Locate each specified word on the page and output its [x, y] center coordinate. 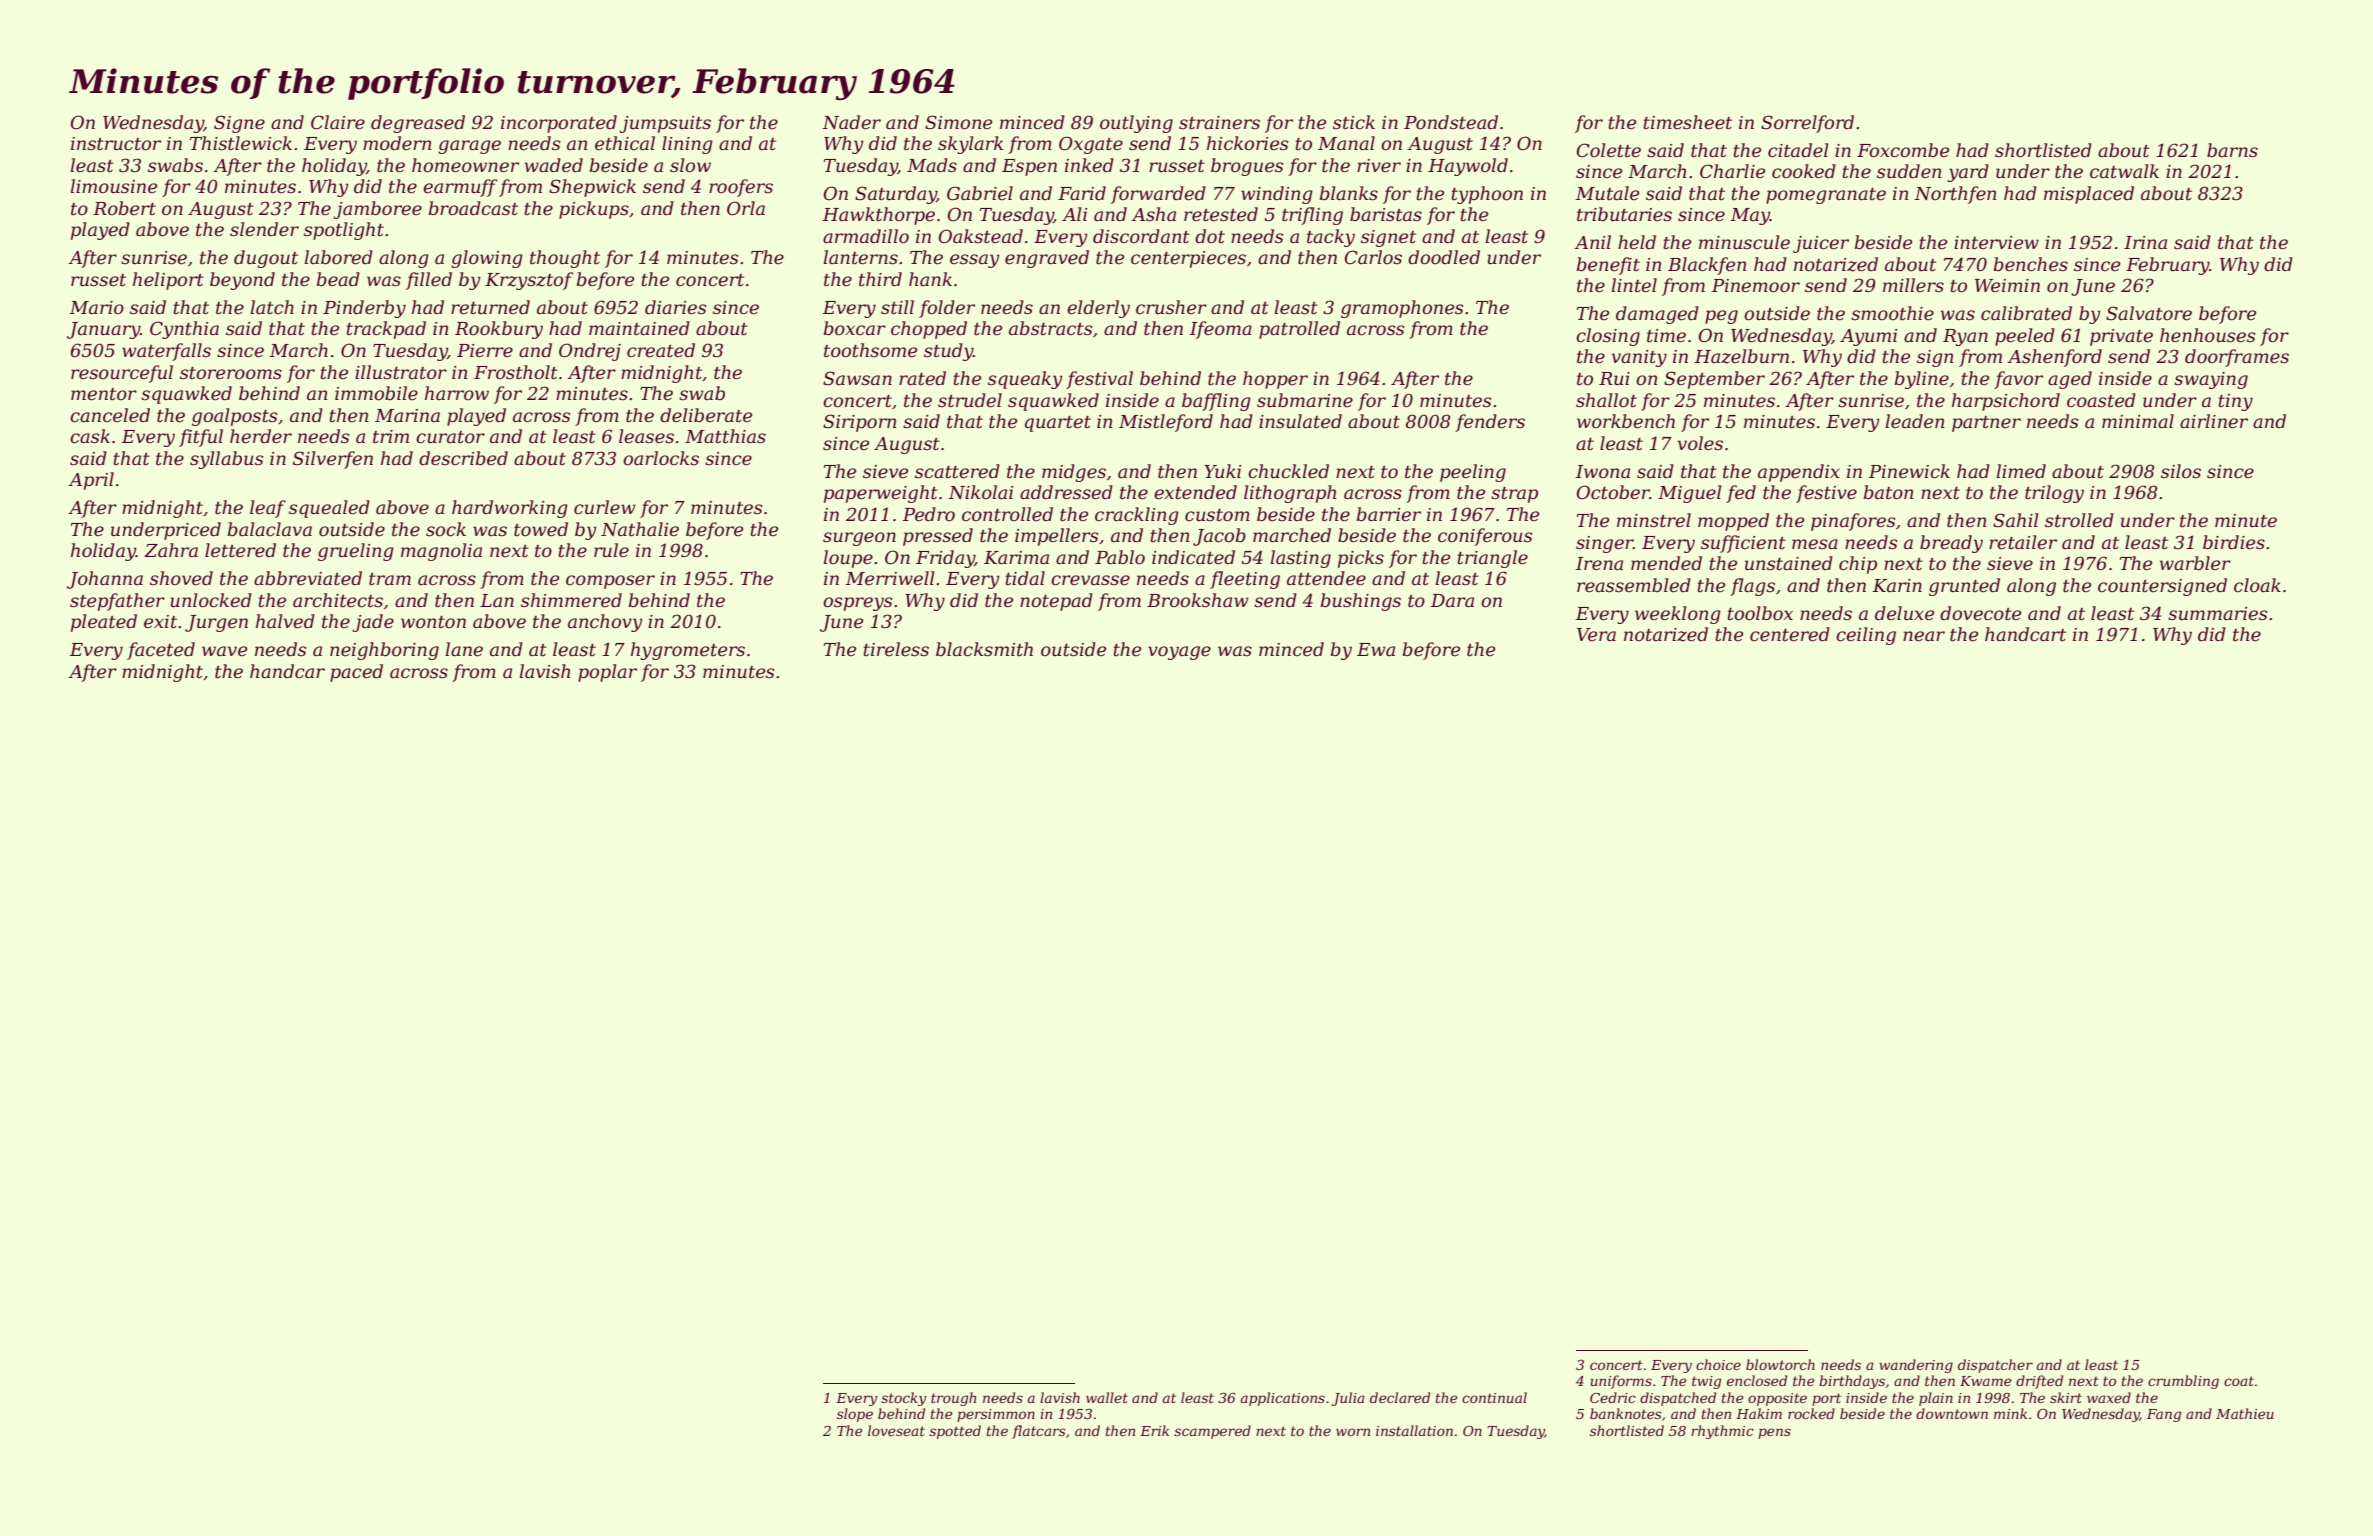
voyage [1179, 653]
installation [1414, 1430]
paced [356, 673]
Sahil [2015, 520]
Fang [2164, 1415]
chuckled [1288, 471]
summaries [2218, 614]
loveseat [896, 1430]
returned [490, 307]
